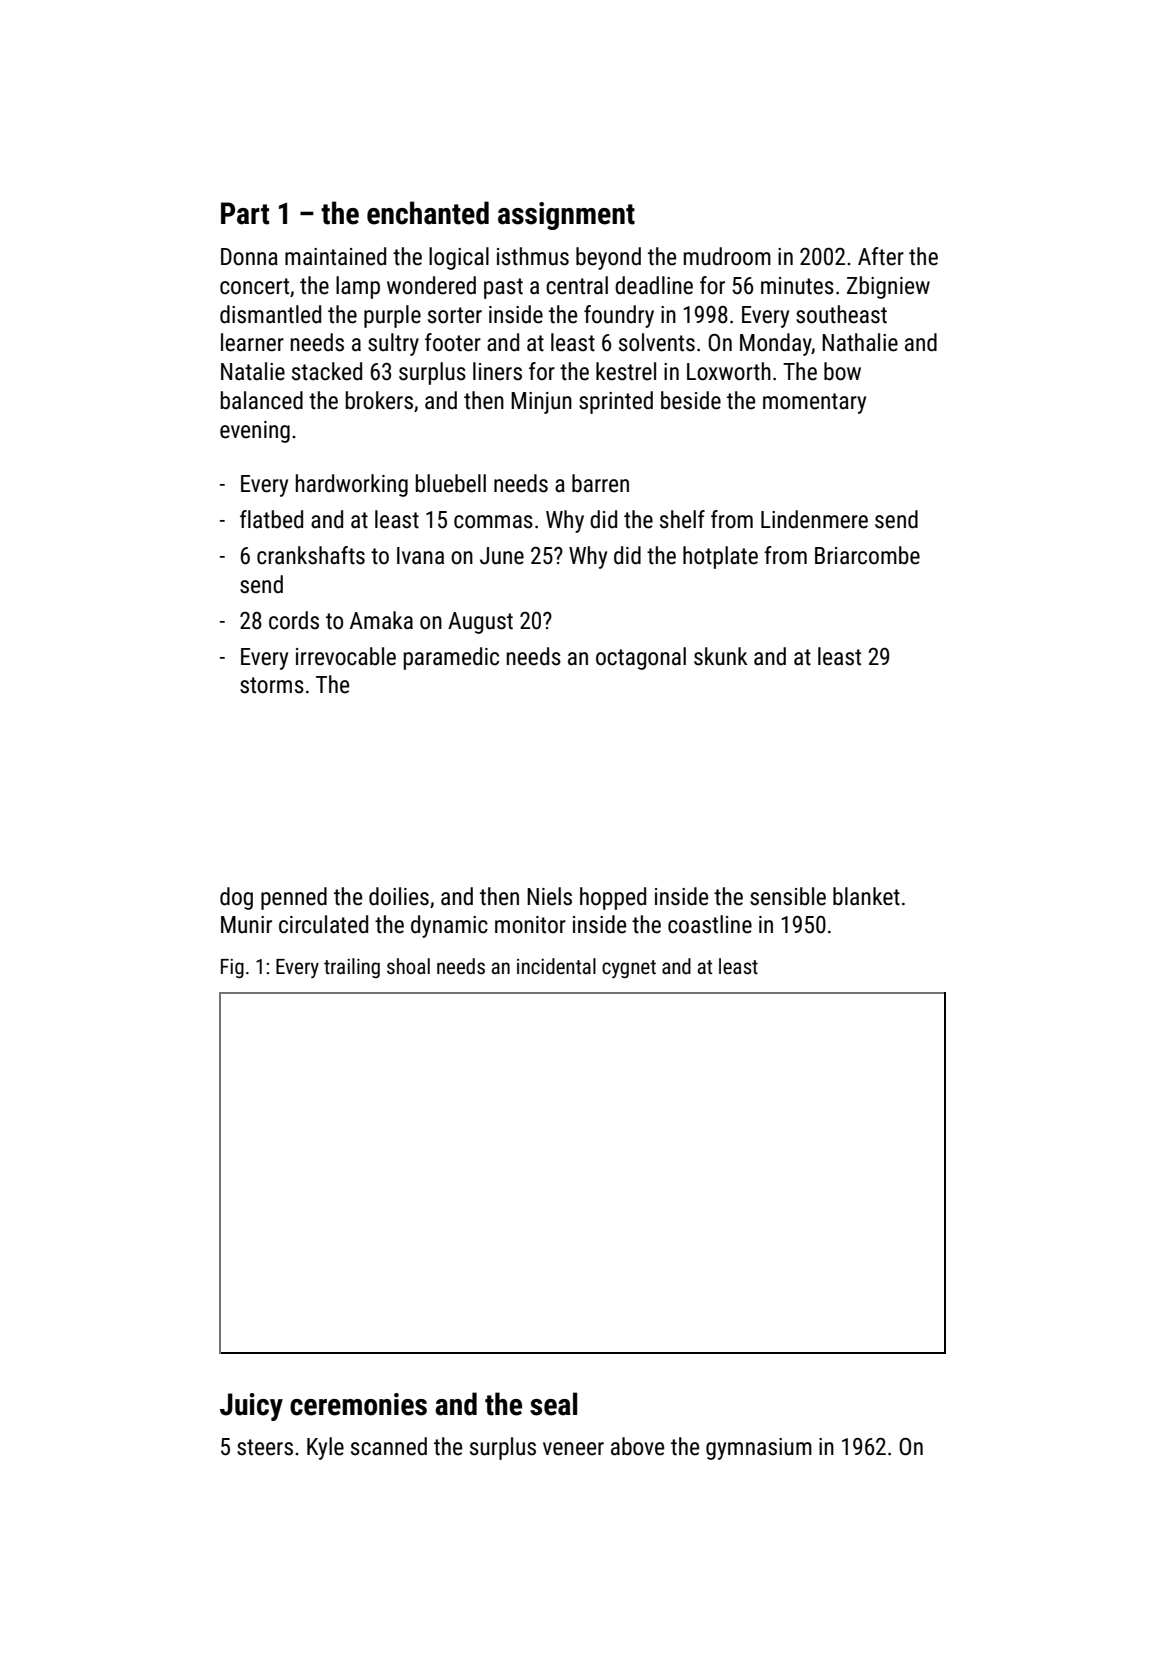  I want to click on After, so click(881, 256).
